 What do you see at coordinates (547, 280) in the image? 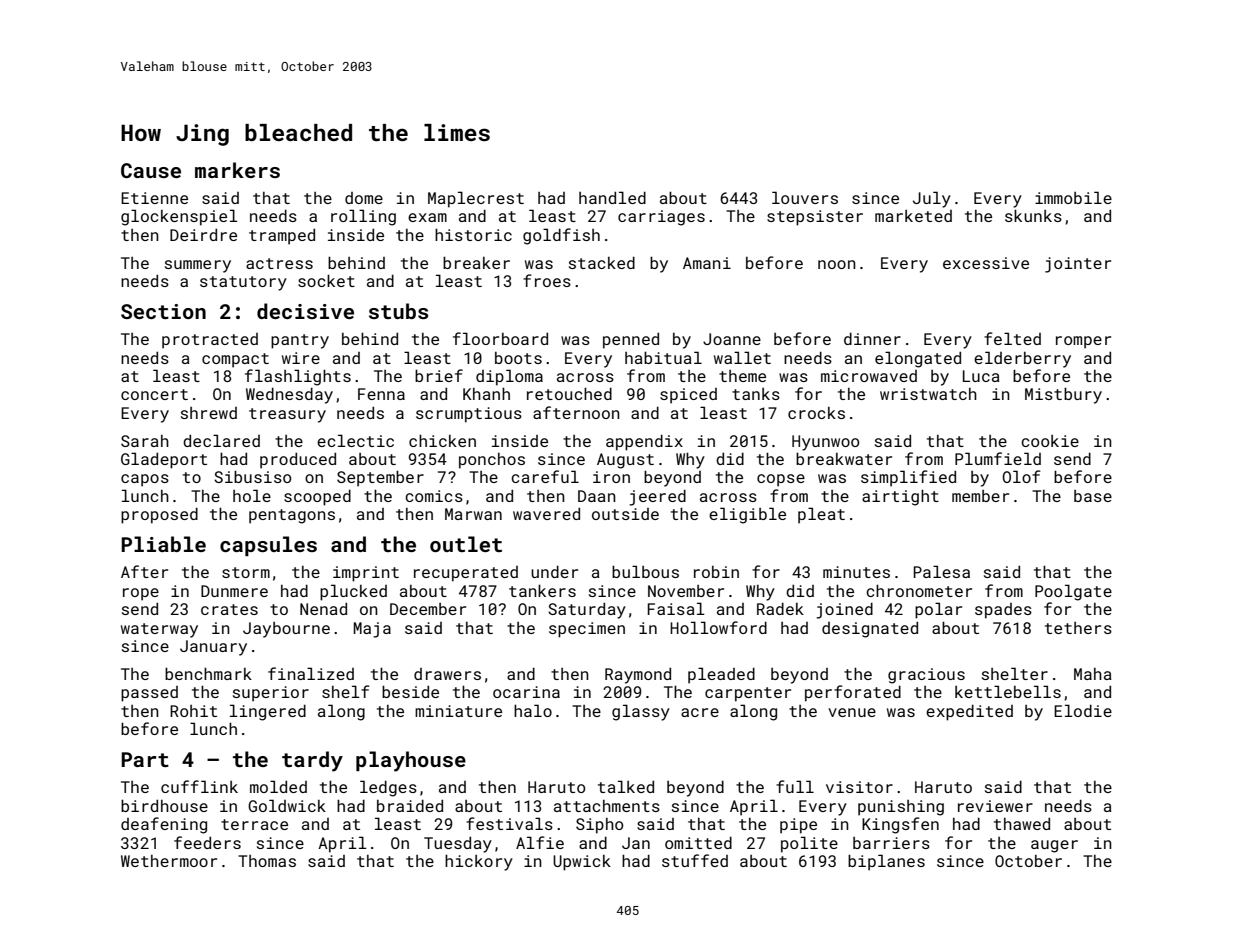
I see `froes` at bounding box center [547, 280].
